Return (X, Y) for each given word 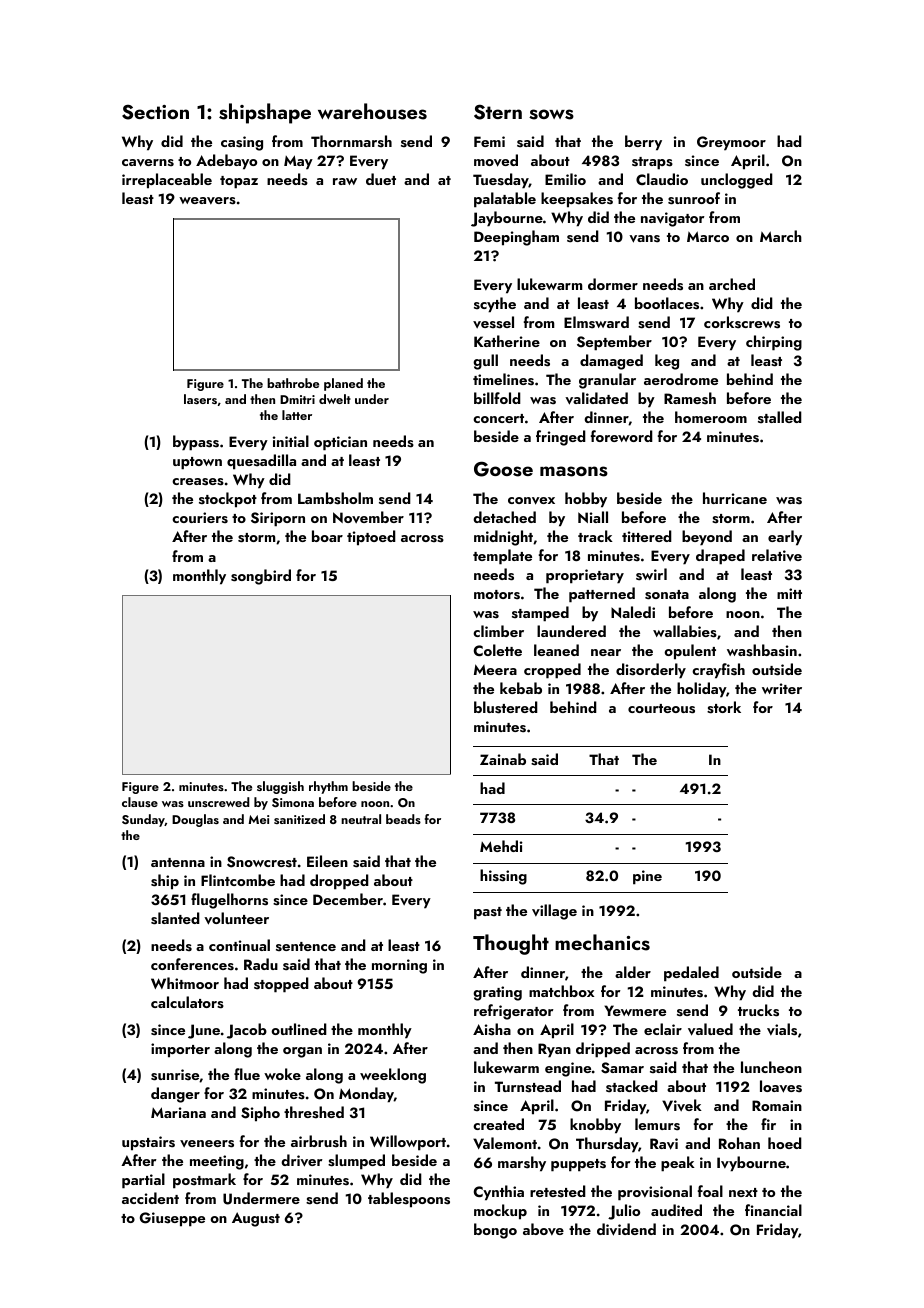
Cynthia (499, 1193)
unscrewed (219, 802)
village (554, 912)
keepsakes (577, 200)
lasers (200, 399)
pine (647, 877)
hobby (586, 500)
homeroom (711, 417)
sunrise (175, 1075)
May (298, 162)
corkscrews (742, 322)
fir (768, 1124)
